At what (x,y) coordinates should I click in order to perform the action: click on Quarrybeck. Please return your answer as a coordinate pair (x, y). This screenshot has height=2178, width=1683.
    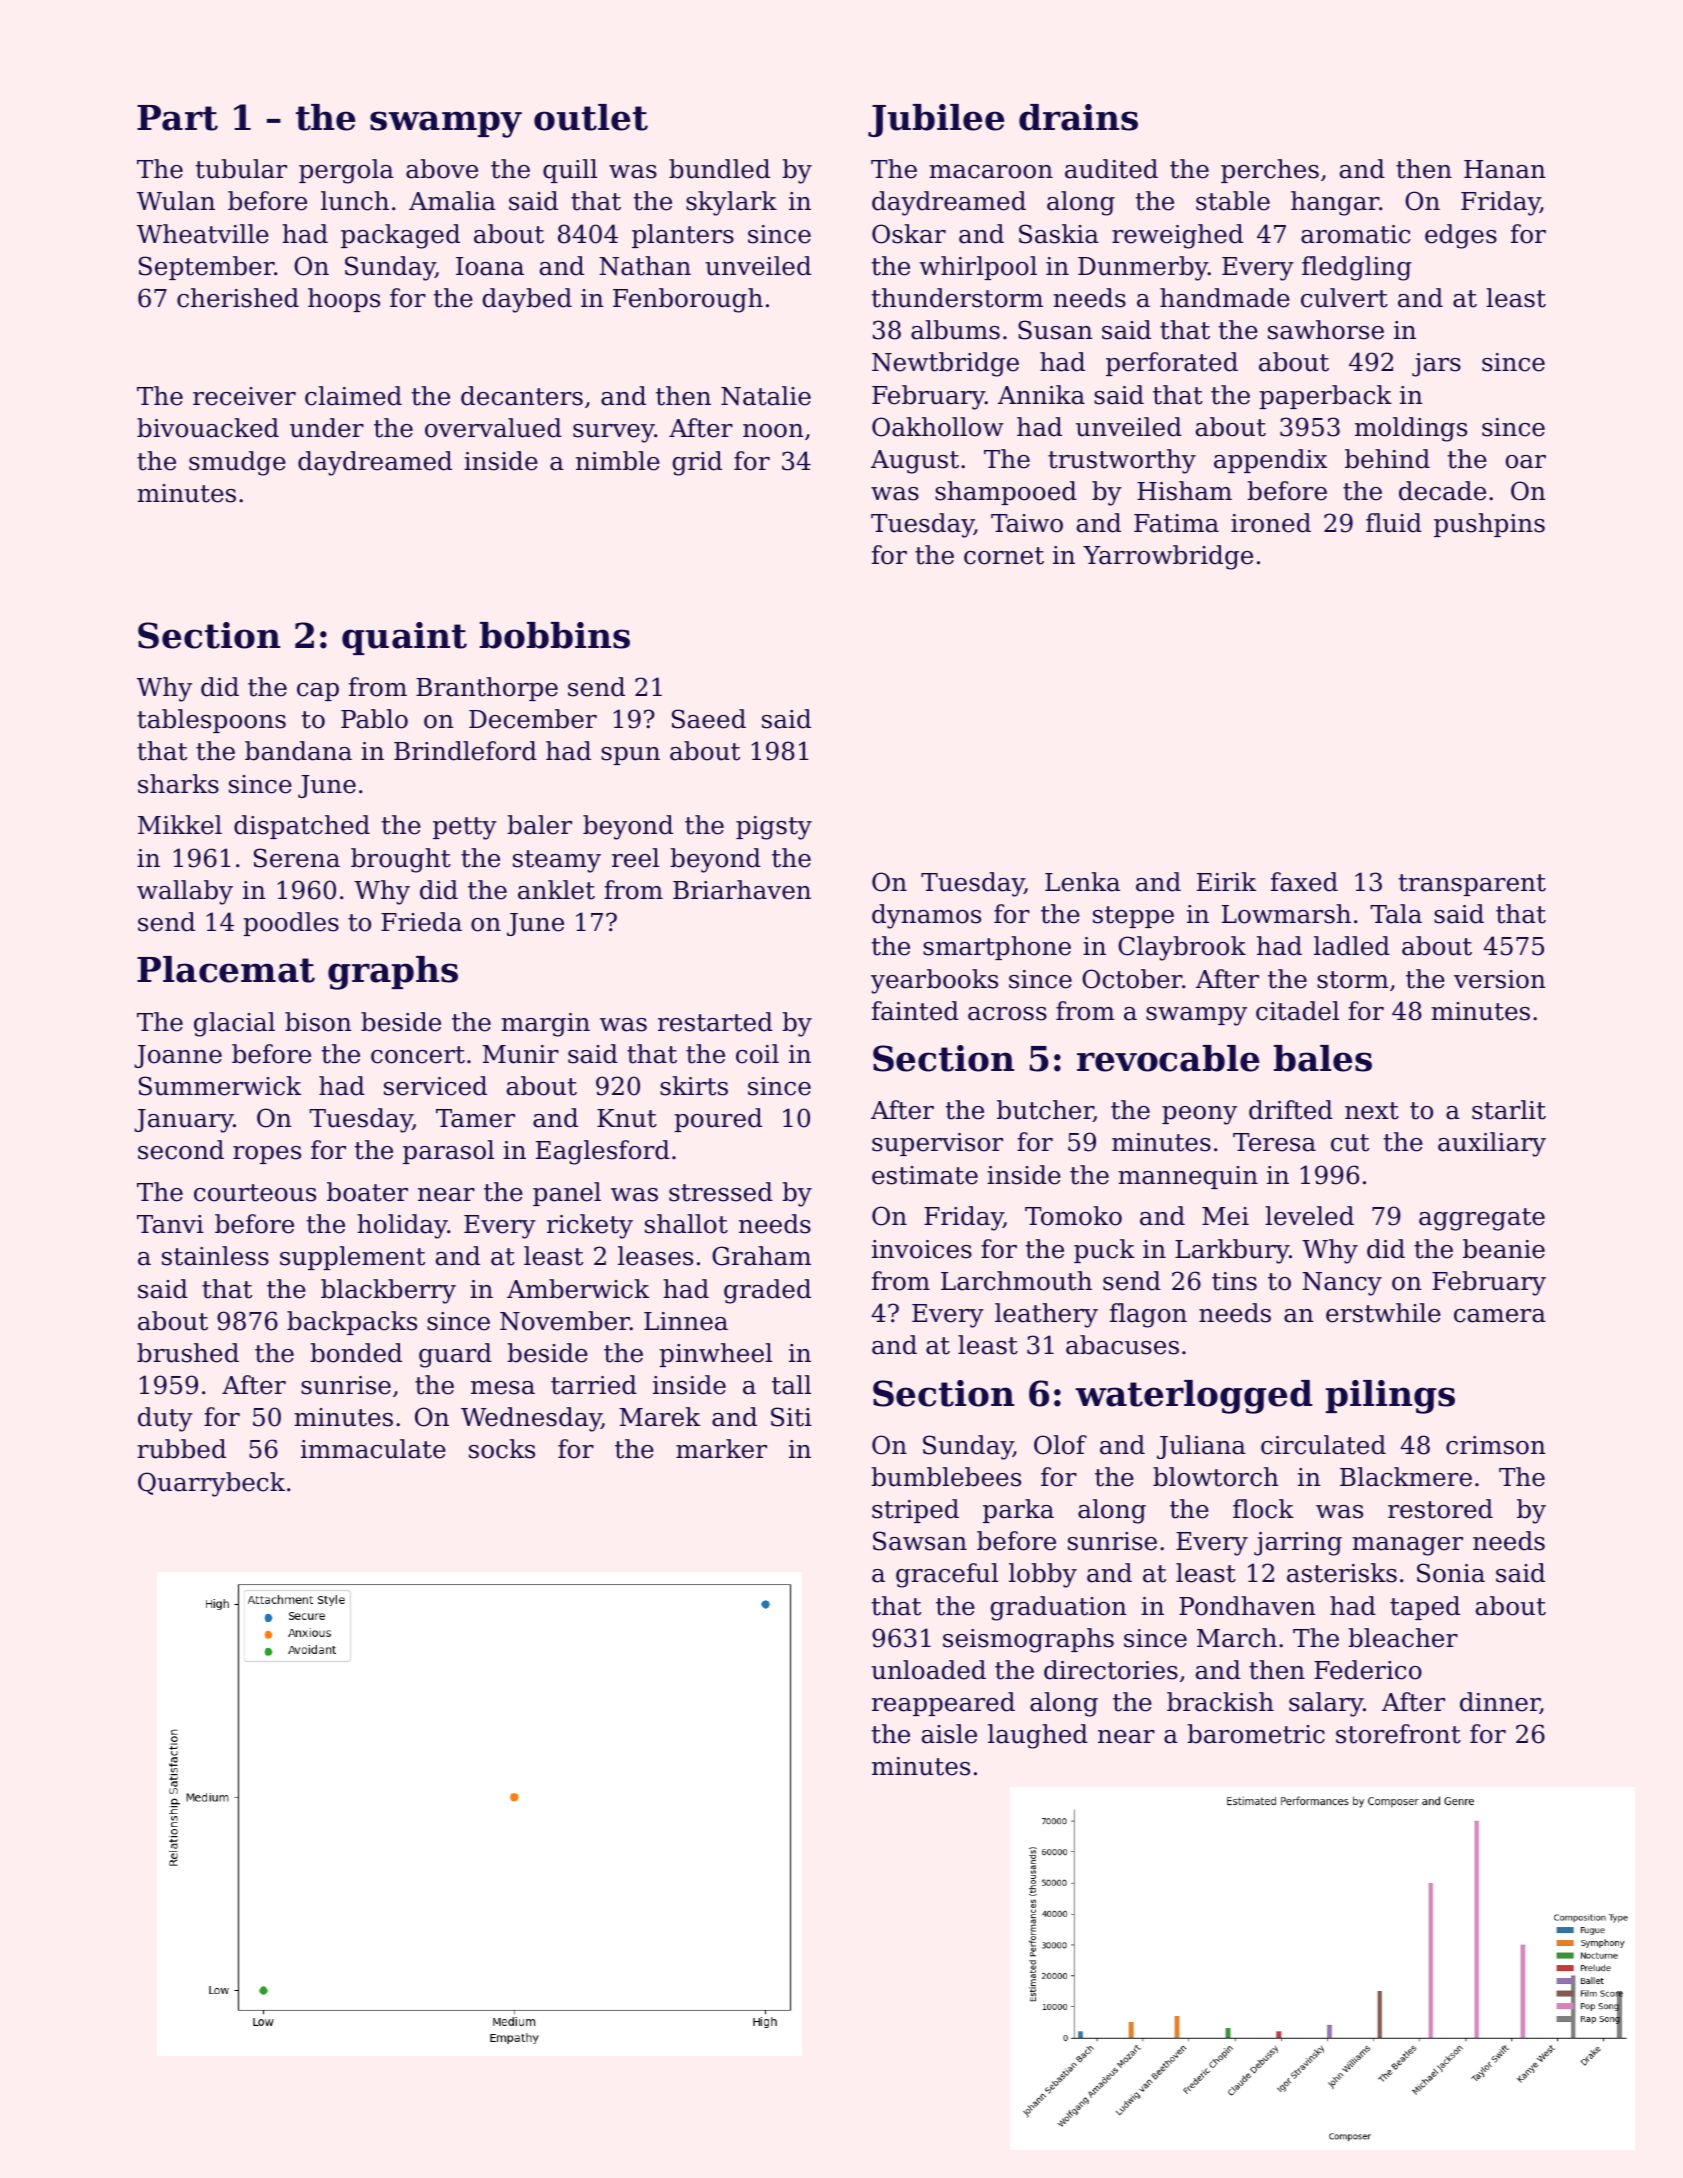
    Looking at the image, I should click on (211, 1484).
